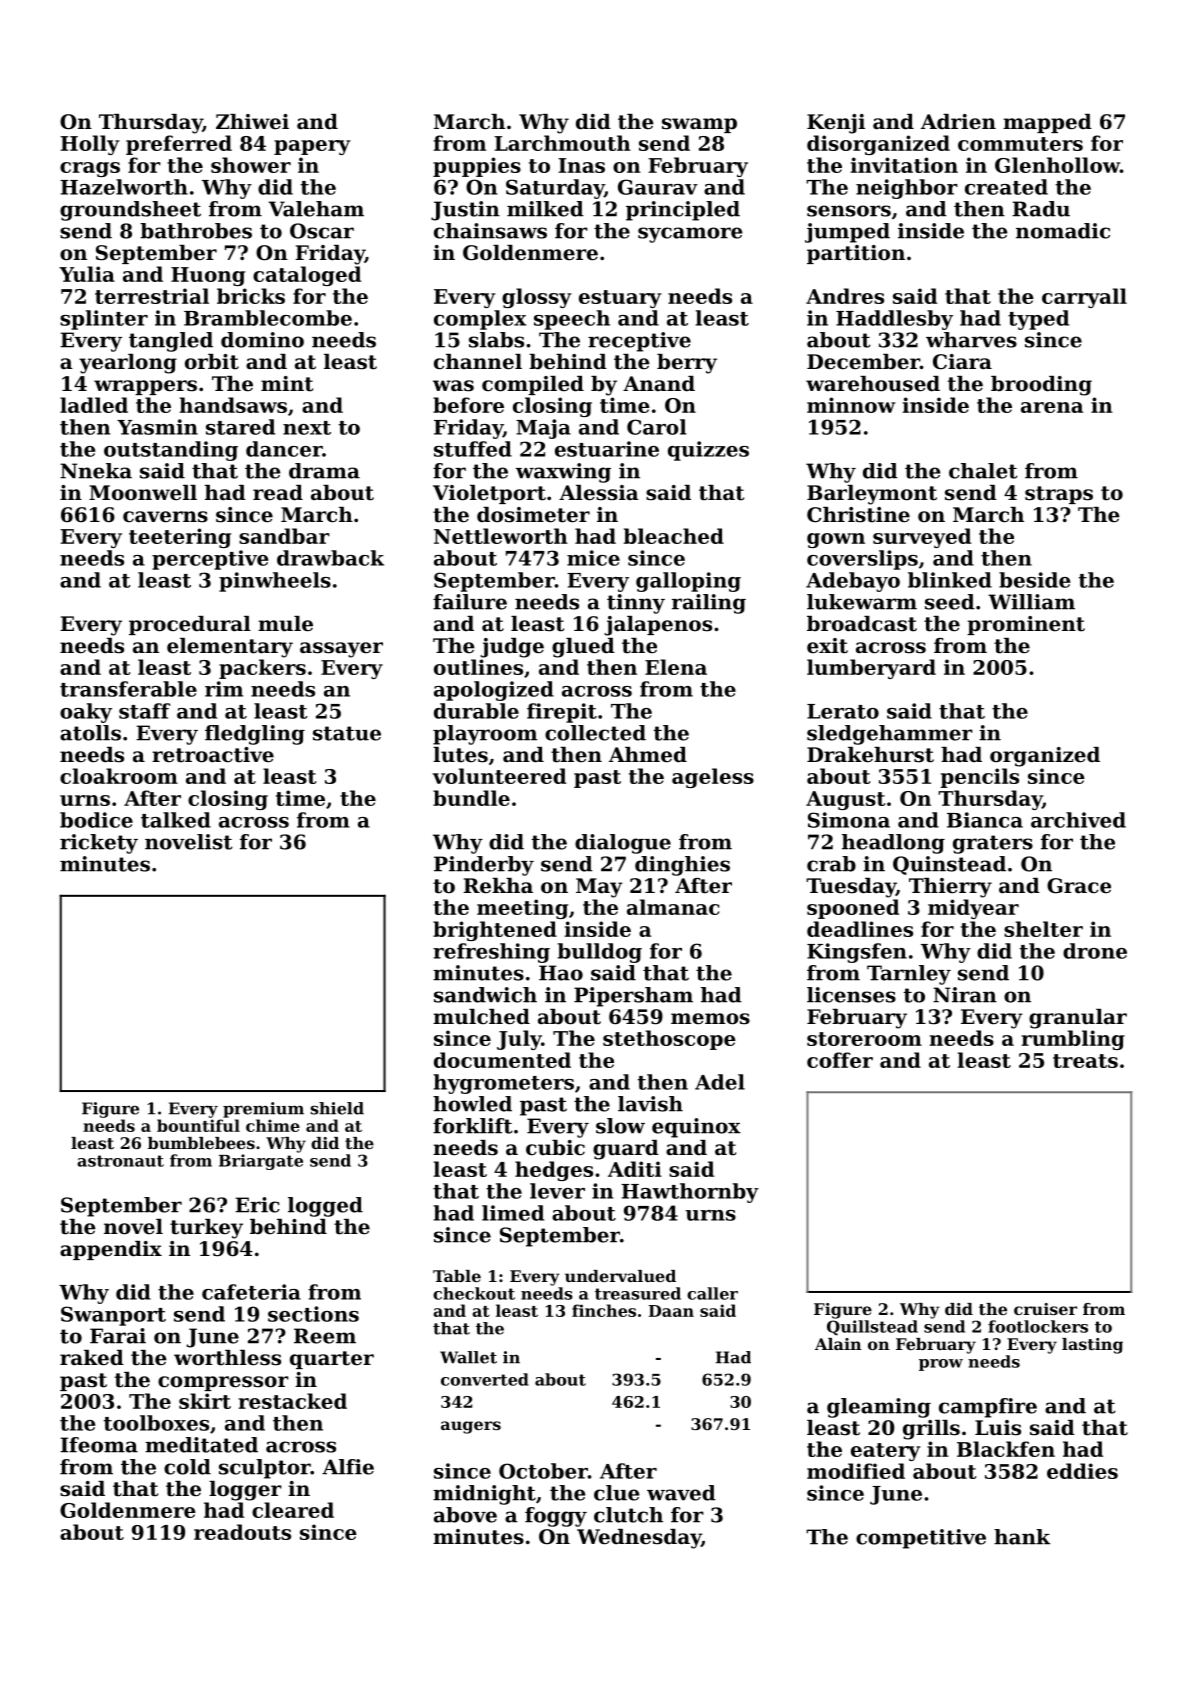 This screenshot has width=1192, height=1686. I want to click on seed, so click(950, 602).
